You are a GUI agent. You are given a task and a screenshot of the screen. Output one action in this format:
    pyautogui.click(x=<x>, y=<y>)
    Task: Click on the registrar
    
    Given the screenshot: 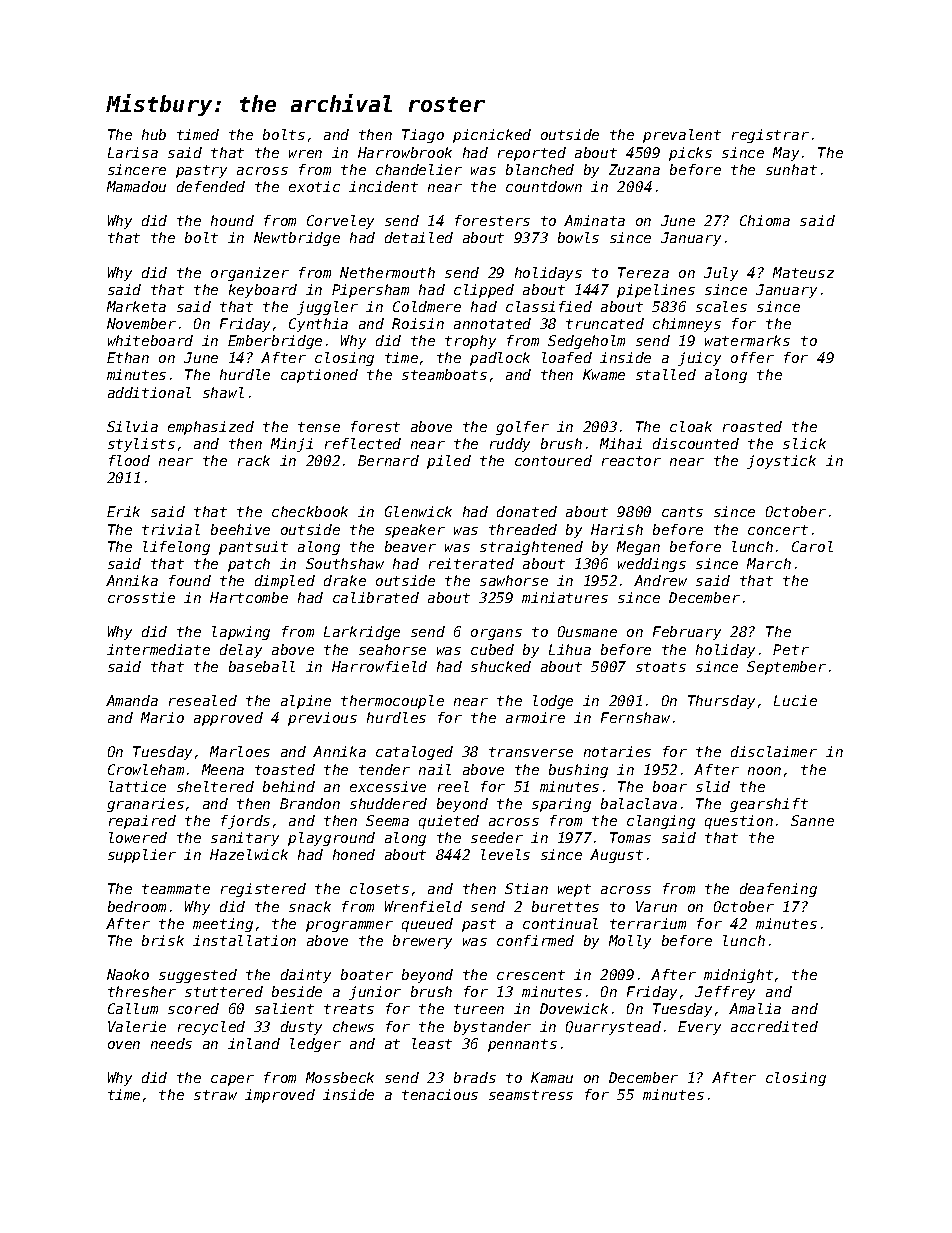 What is the action you would take?
    pyautogui.click(x=770, y=136)
